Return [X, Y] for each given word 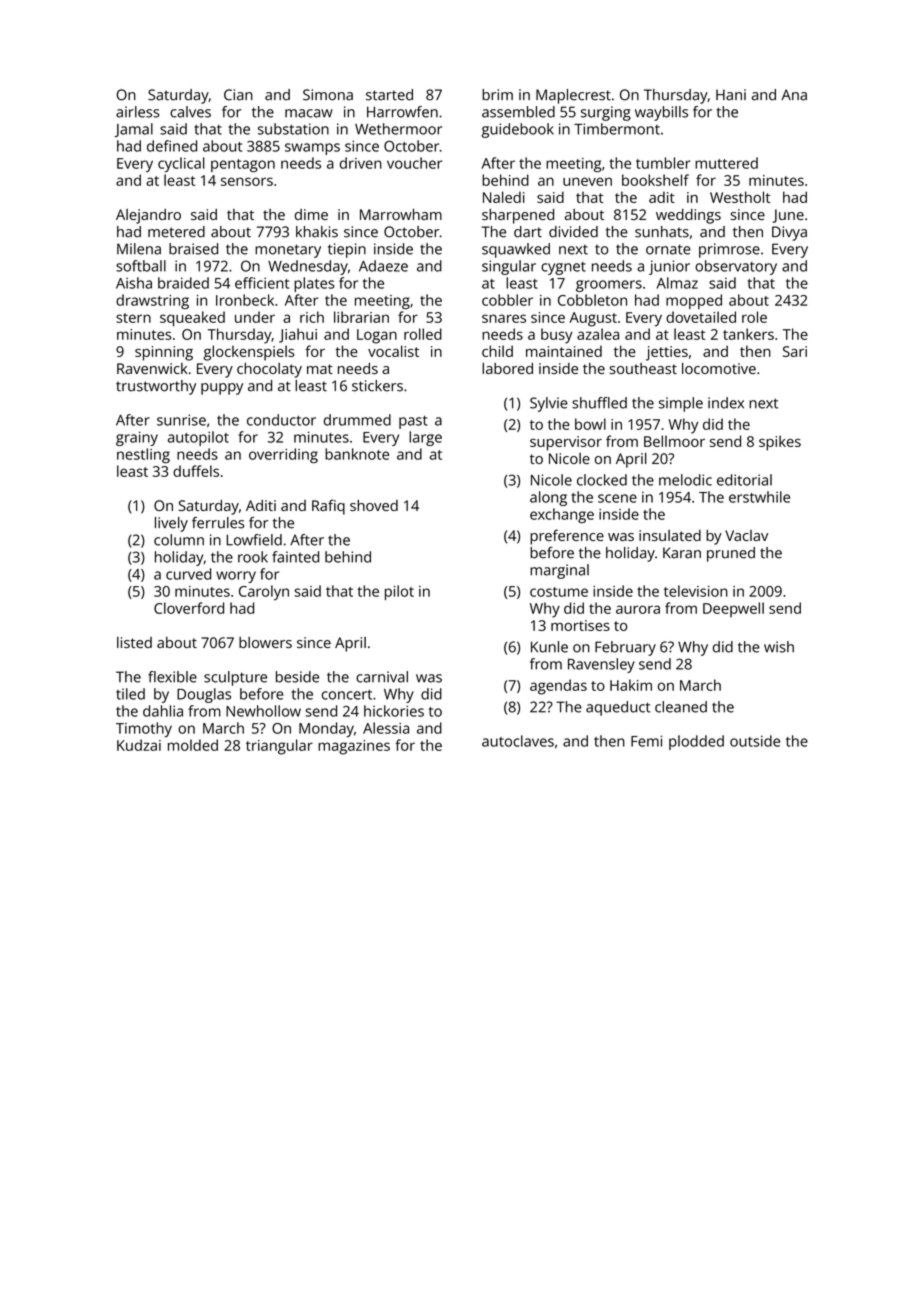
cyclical [181, 164]
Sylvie [549, 404]
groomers [609, 286]
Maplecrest [573, 96]
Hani [731, 95]
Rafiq [328, 507]
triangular [279, 747]
